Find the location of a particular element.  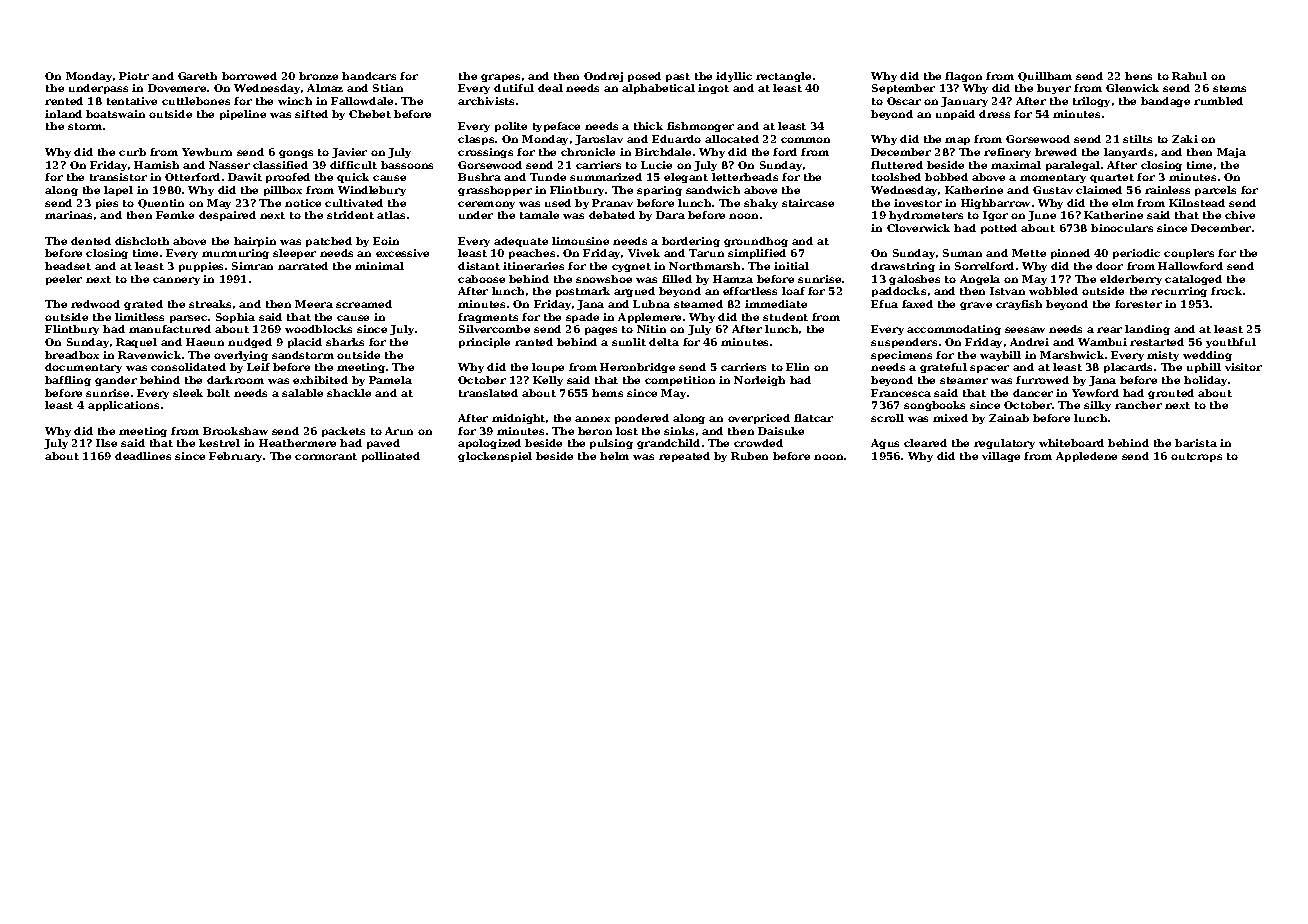

caboose is located at coordinates (481, 279).
